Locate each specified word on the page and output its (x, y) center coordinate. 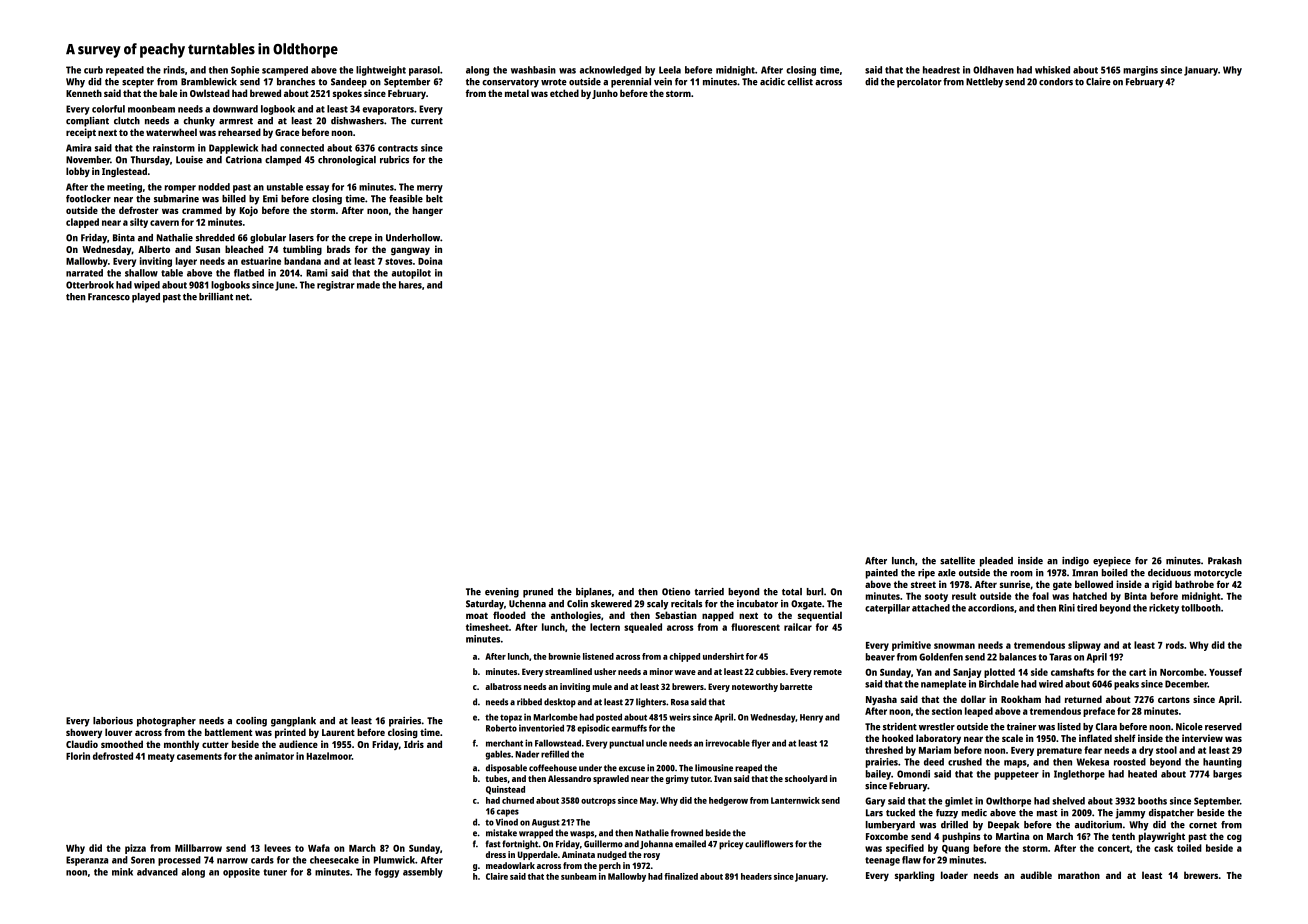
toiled (1189, 848)
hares (410, 285)
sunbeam (578, 876)
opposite (241, 873)
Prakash (1225, 561)
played (146, 298)
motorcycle (1218, 574)
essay (317, 189)
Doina (430, 261)
